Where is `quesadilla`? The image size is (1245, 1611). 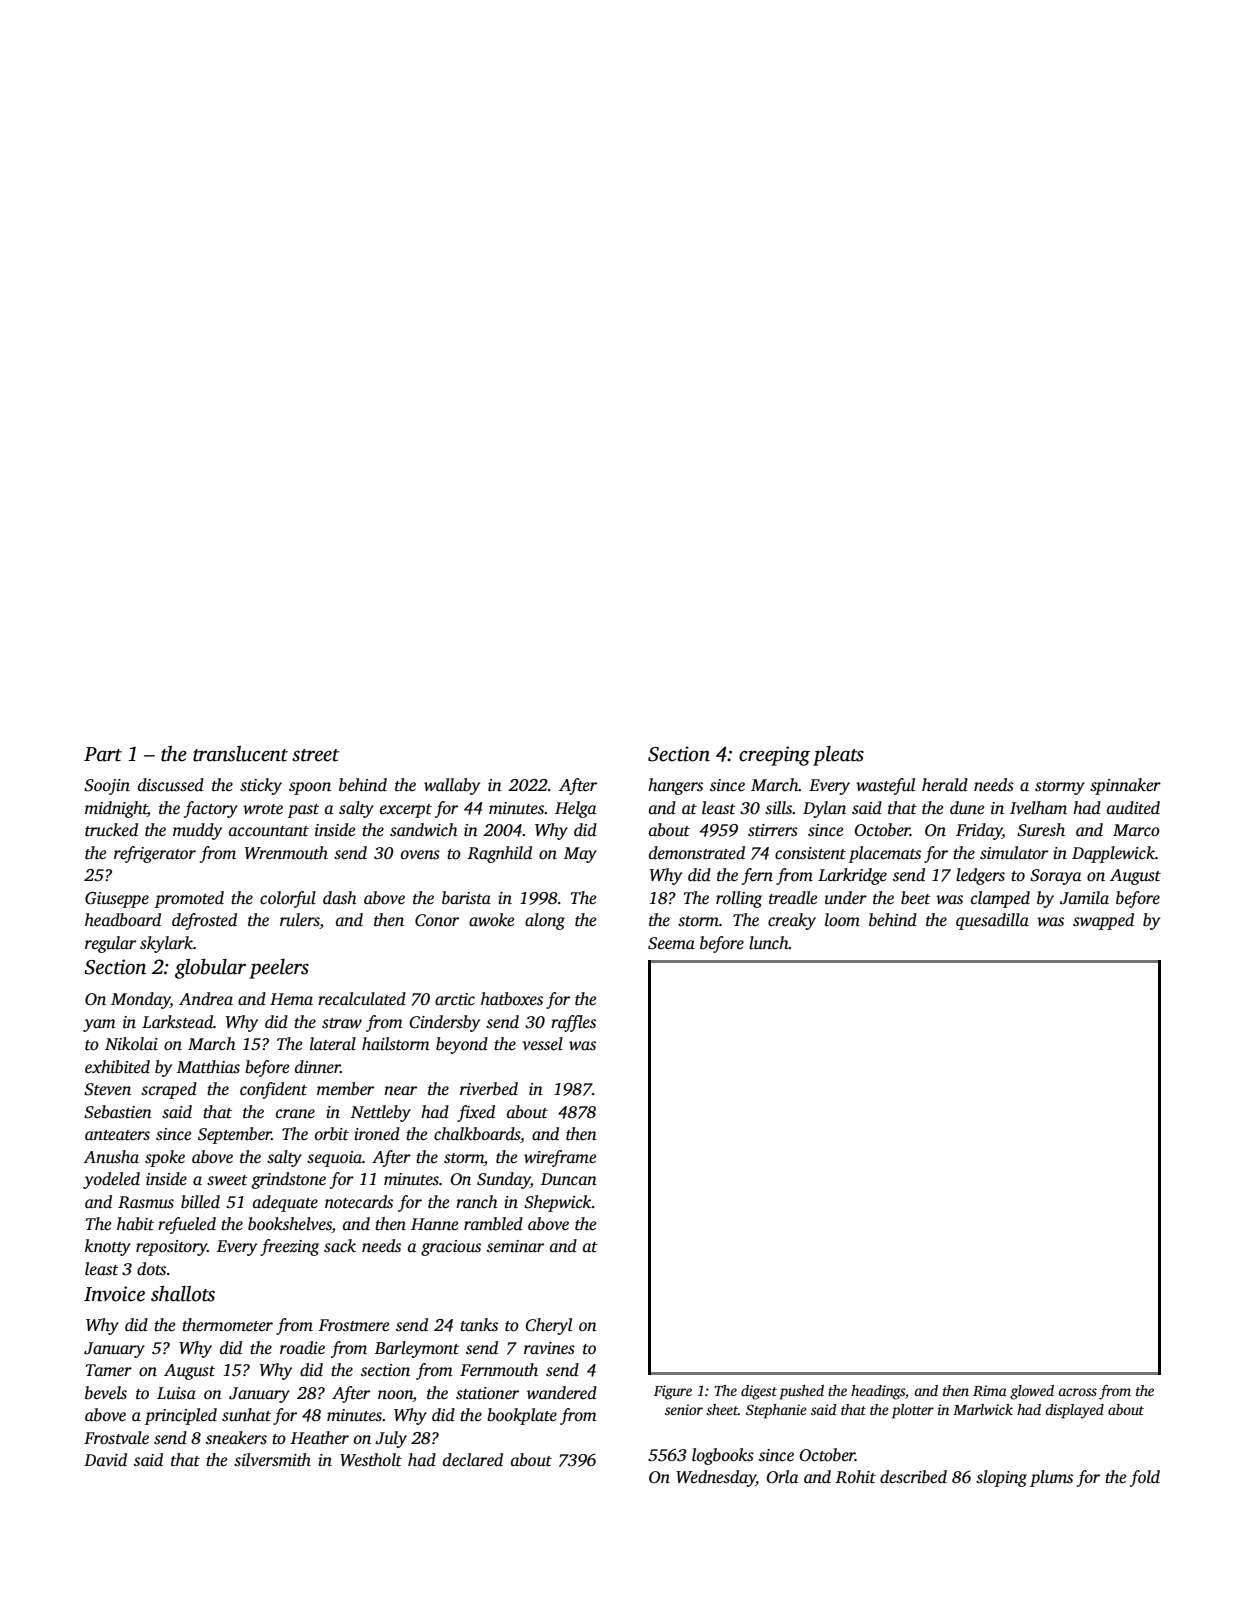
quesadilla is located at coordinates (992, 921).
